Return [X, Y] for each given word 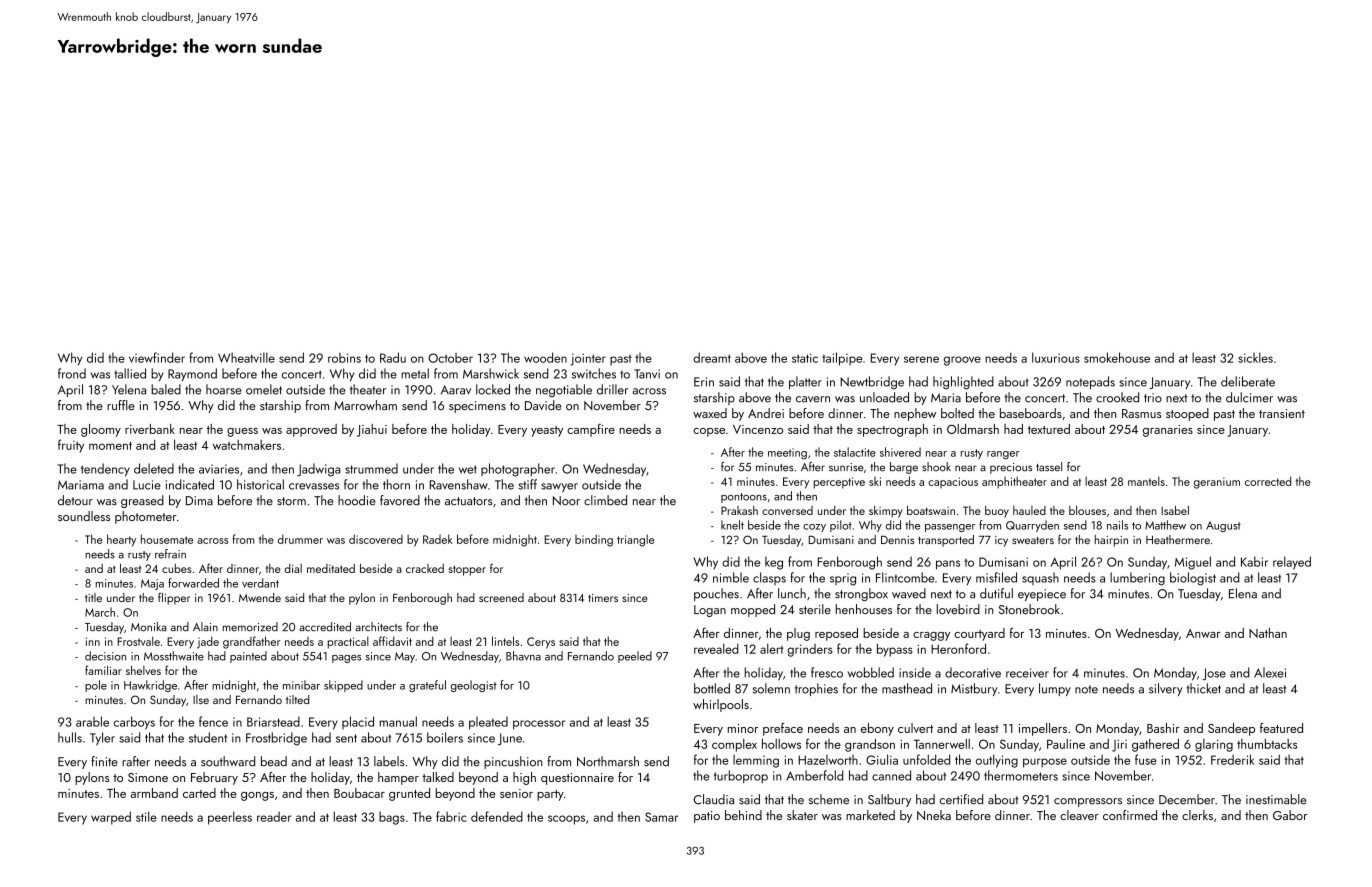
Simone [148, 777]
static [805, 358]
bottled [712, 688]
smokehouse [1117, 357]
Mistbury [974, 689]
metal [415, 373]
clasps [769, 578]
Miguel [1193, 563]
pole [96, 686]
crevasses [314, 486]
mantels [1146, 481]
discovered [376, 539]
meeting [787, 454]
